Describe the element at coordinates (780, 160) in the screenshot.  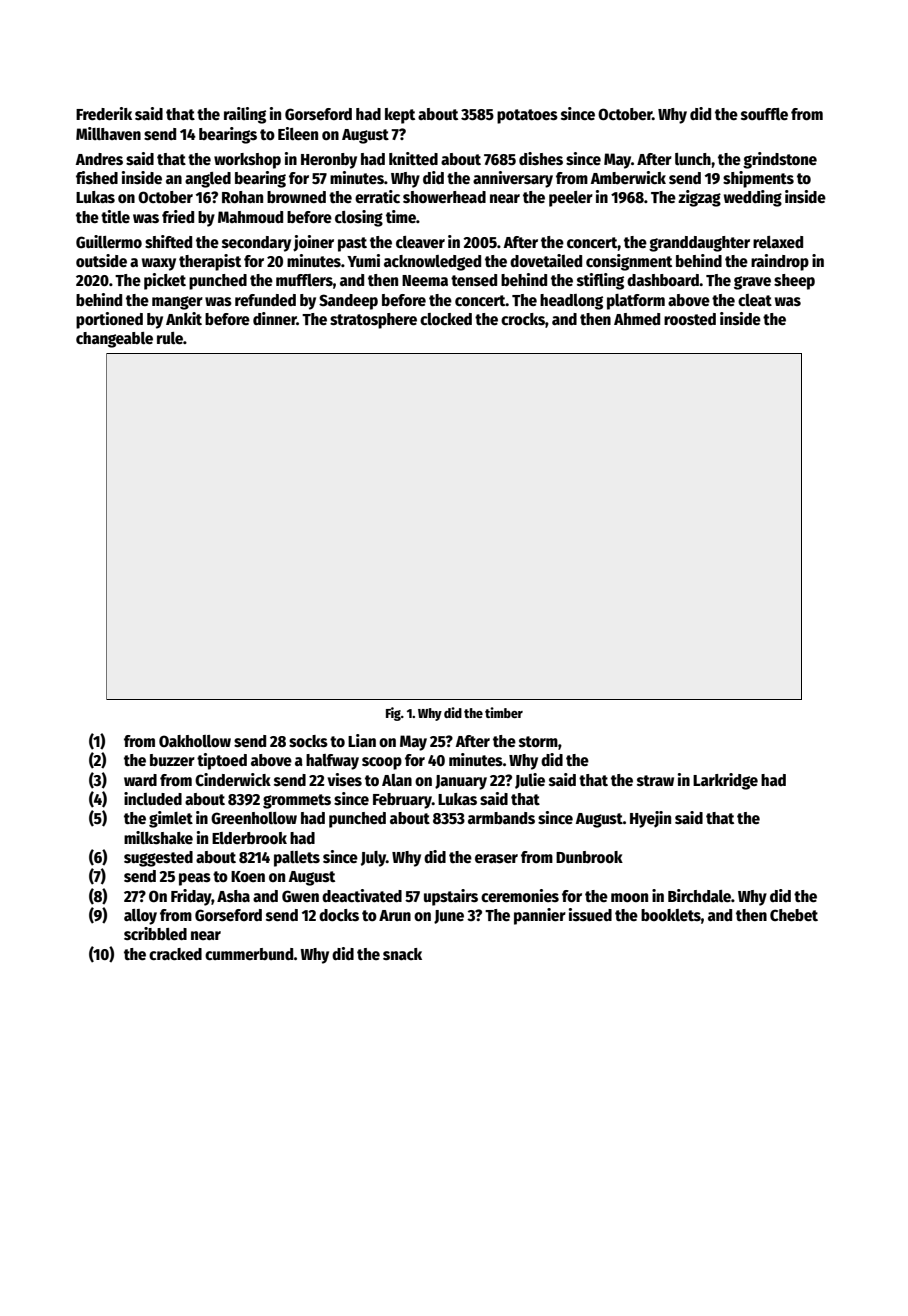
I see `grindstone` at that location.
